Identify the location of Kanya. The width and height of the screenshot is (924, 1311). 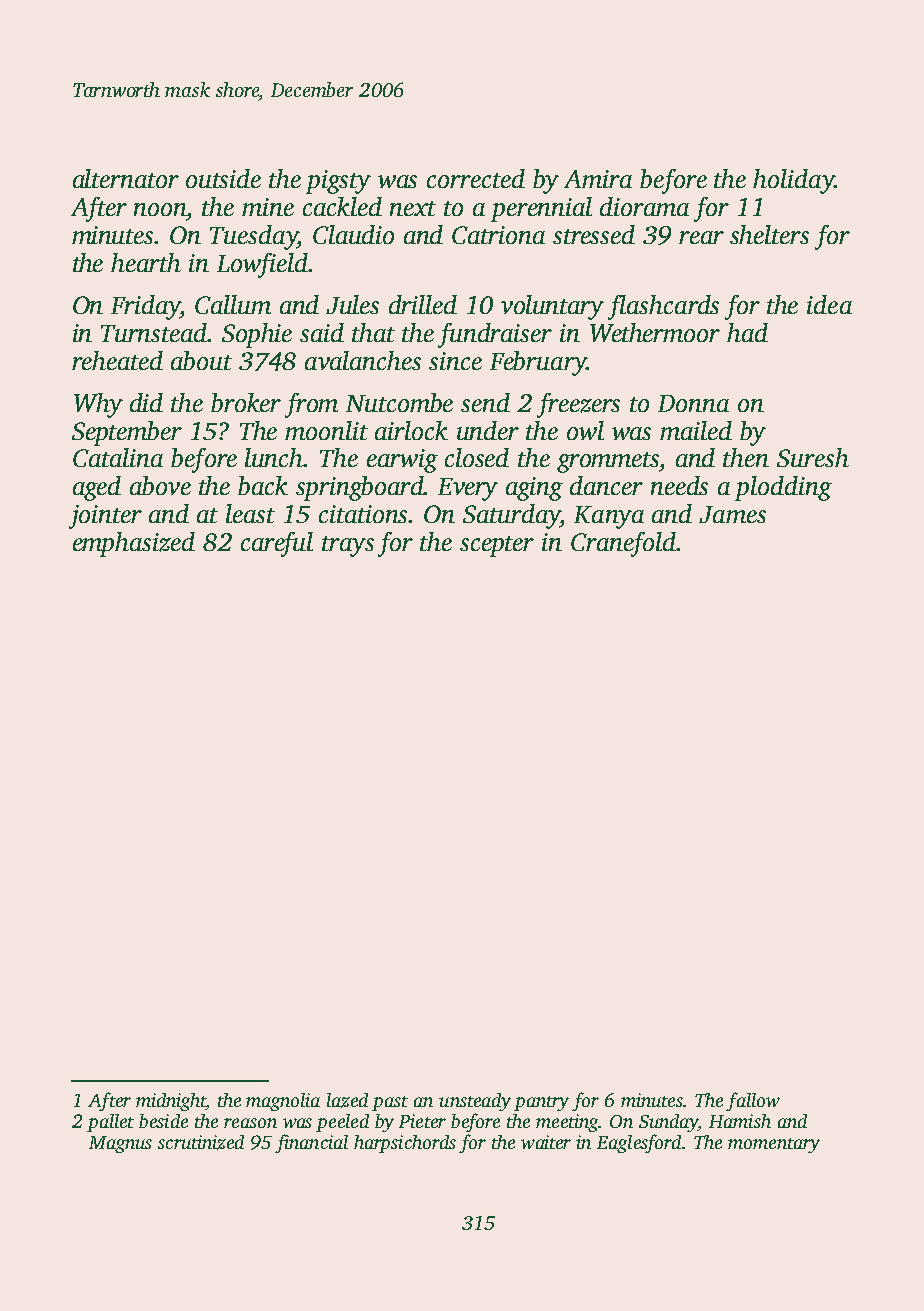
(609, 517).
